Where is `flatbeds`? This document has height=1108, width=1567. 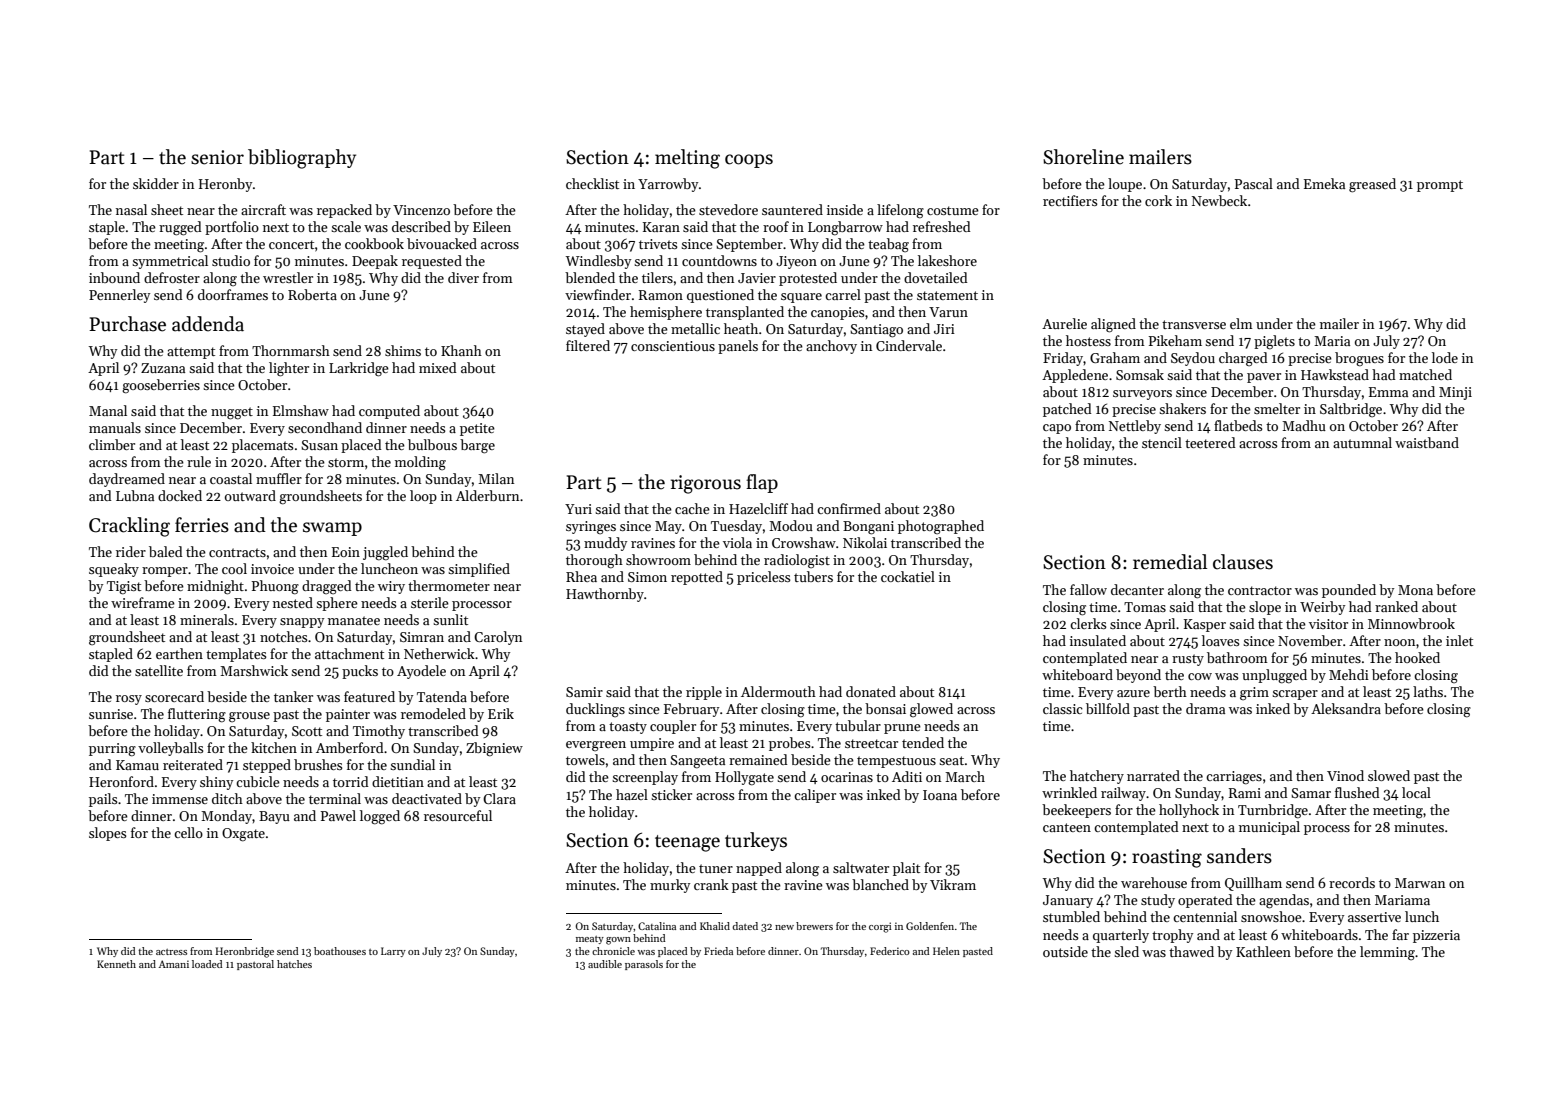 flatbeds is located at coordinates (1238, 425).
